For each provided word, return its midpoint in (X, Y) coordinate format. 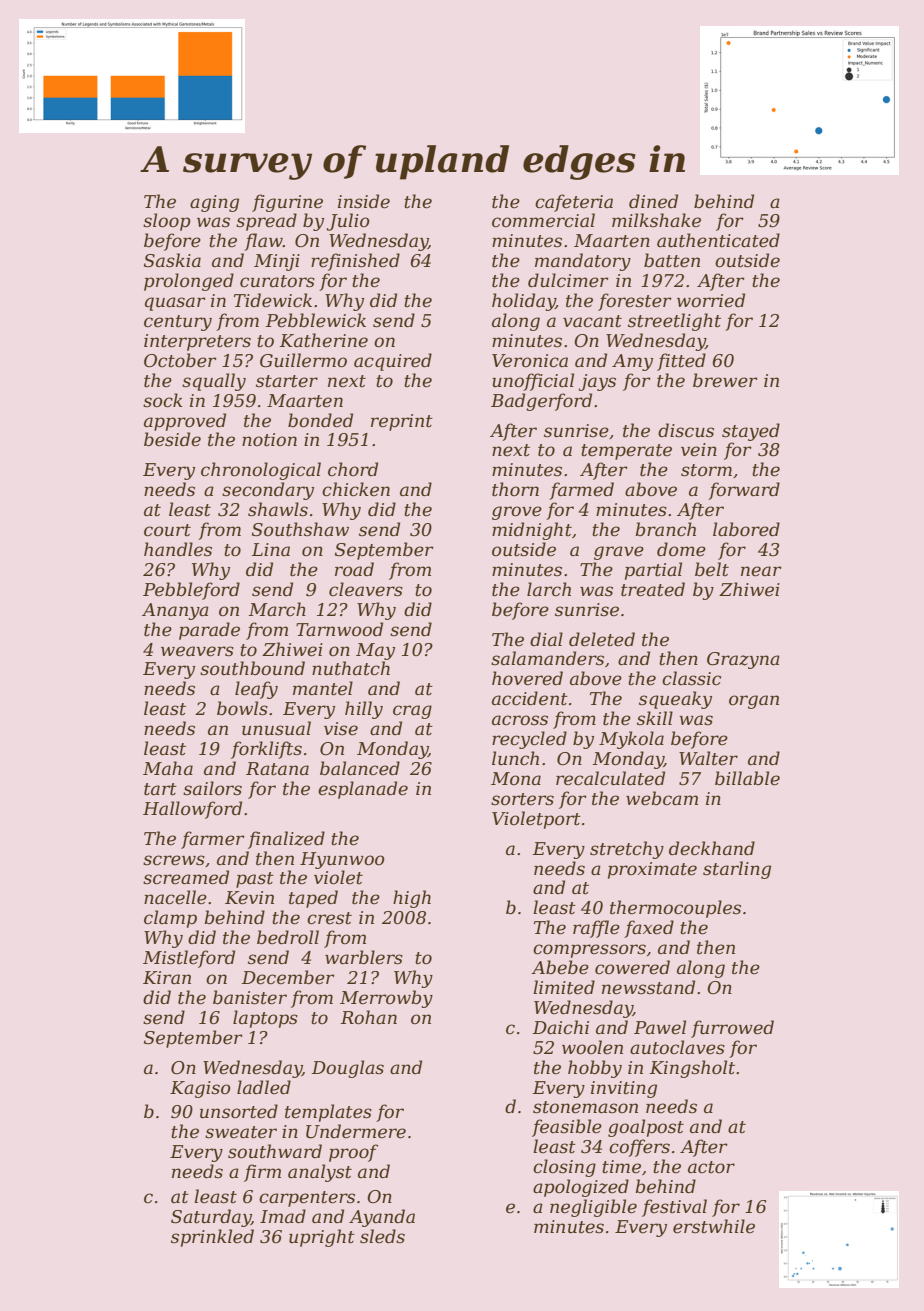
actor (711, 1167)
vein (699, 450)
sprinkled (212, 1238)
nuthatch (351, 668)
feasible (567, 1128)
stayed (751, 432)
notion (269, 440)
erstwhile (714, 1226)
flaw (263, 242)
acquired (393, 362)
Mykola (631, 740)
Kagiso (200, 1089)
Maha (168, 768)
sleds (382, 1236)
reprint (402, 422)
